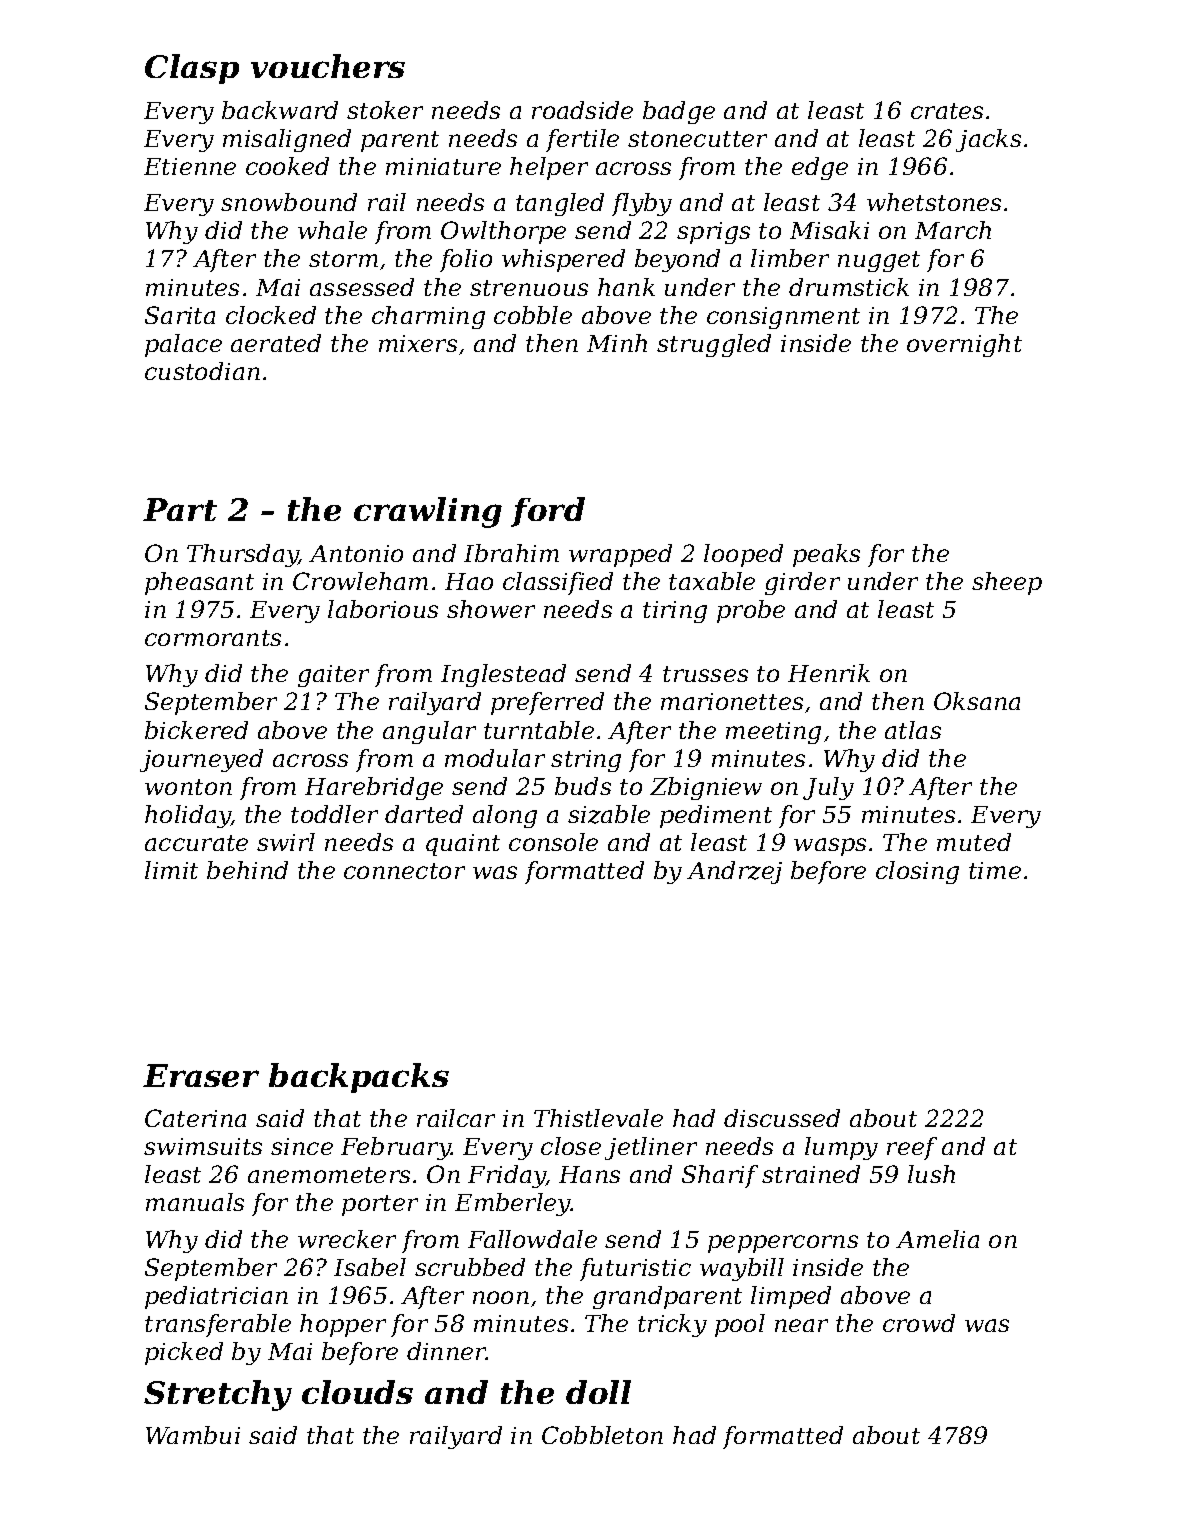  I want to click on peaks, so click(826, 555).
